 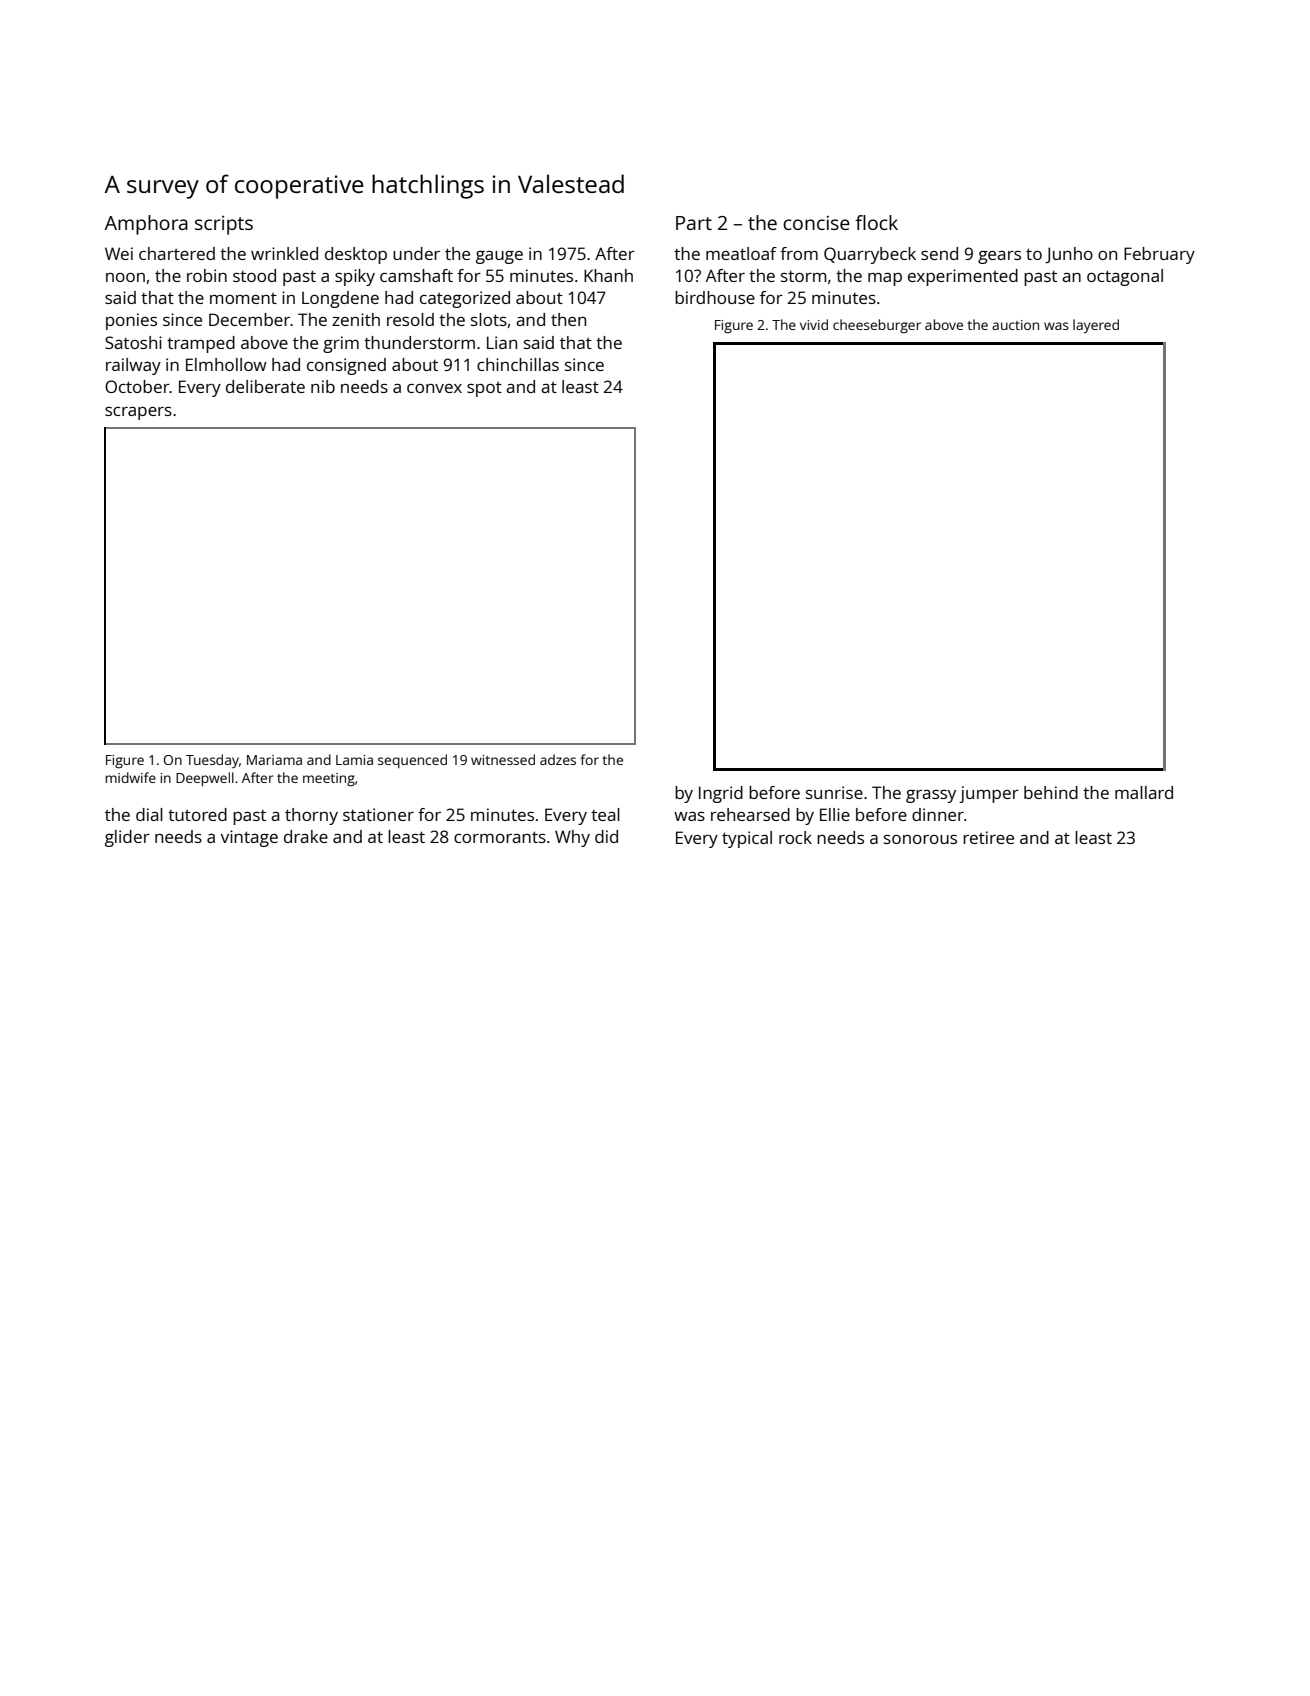 What do you see at coordinates (834, 792) in the page?
I see `sunrise` at bounding box center [834, 792].
